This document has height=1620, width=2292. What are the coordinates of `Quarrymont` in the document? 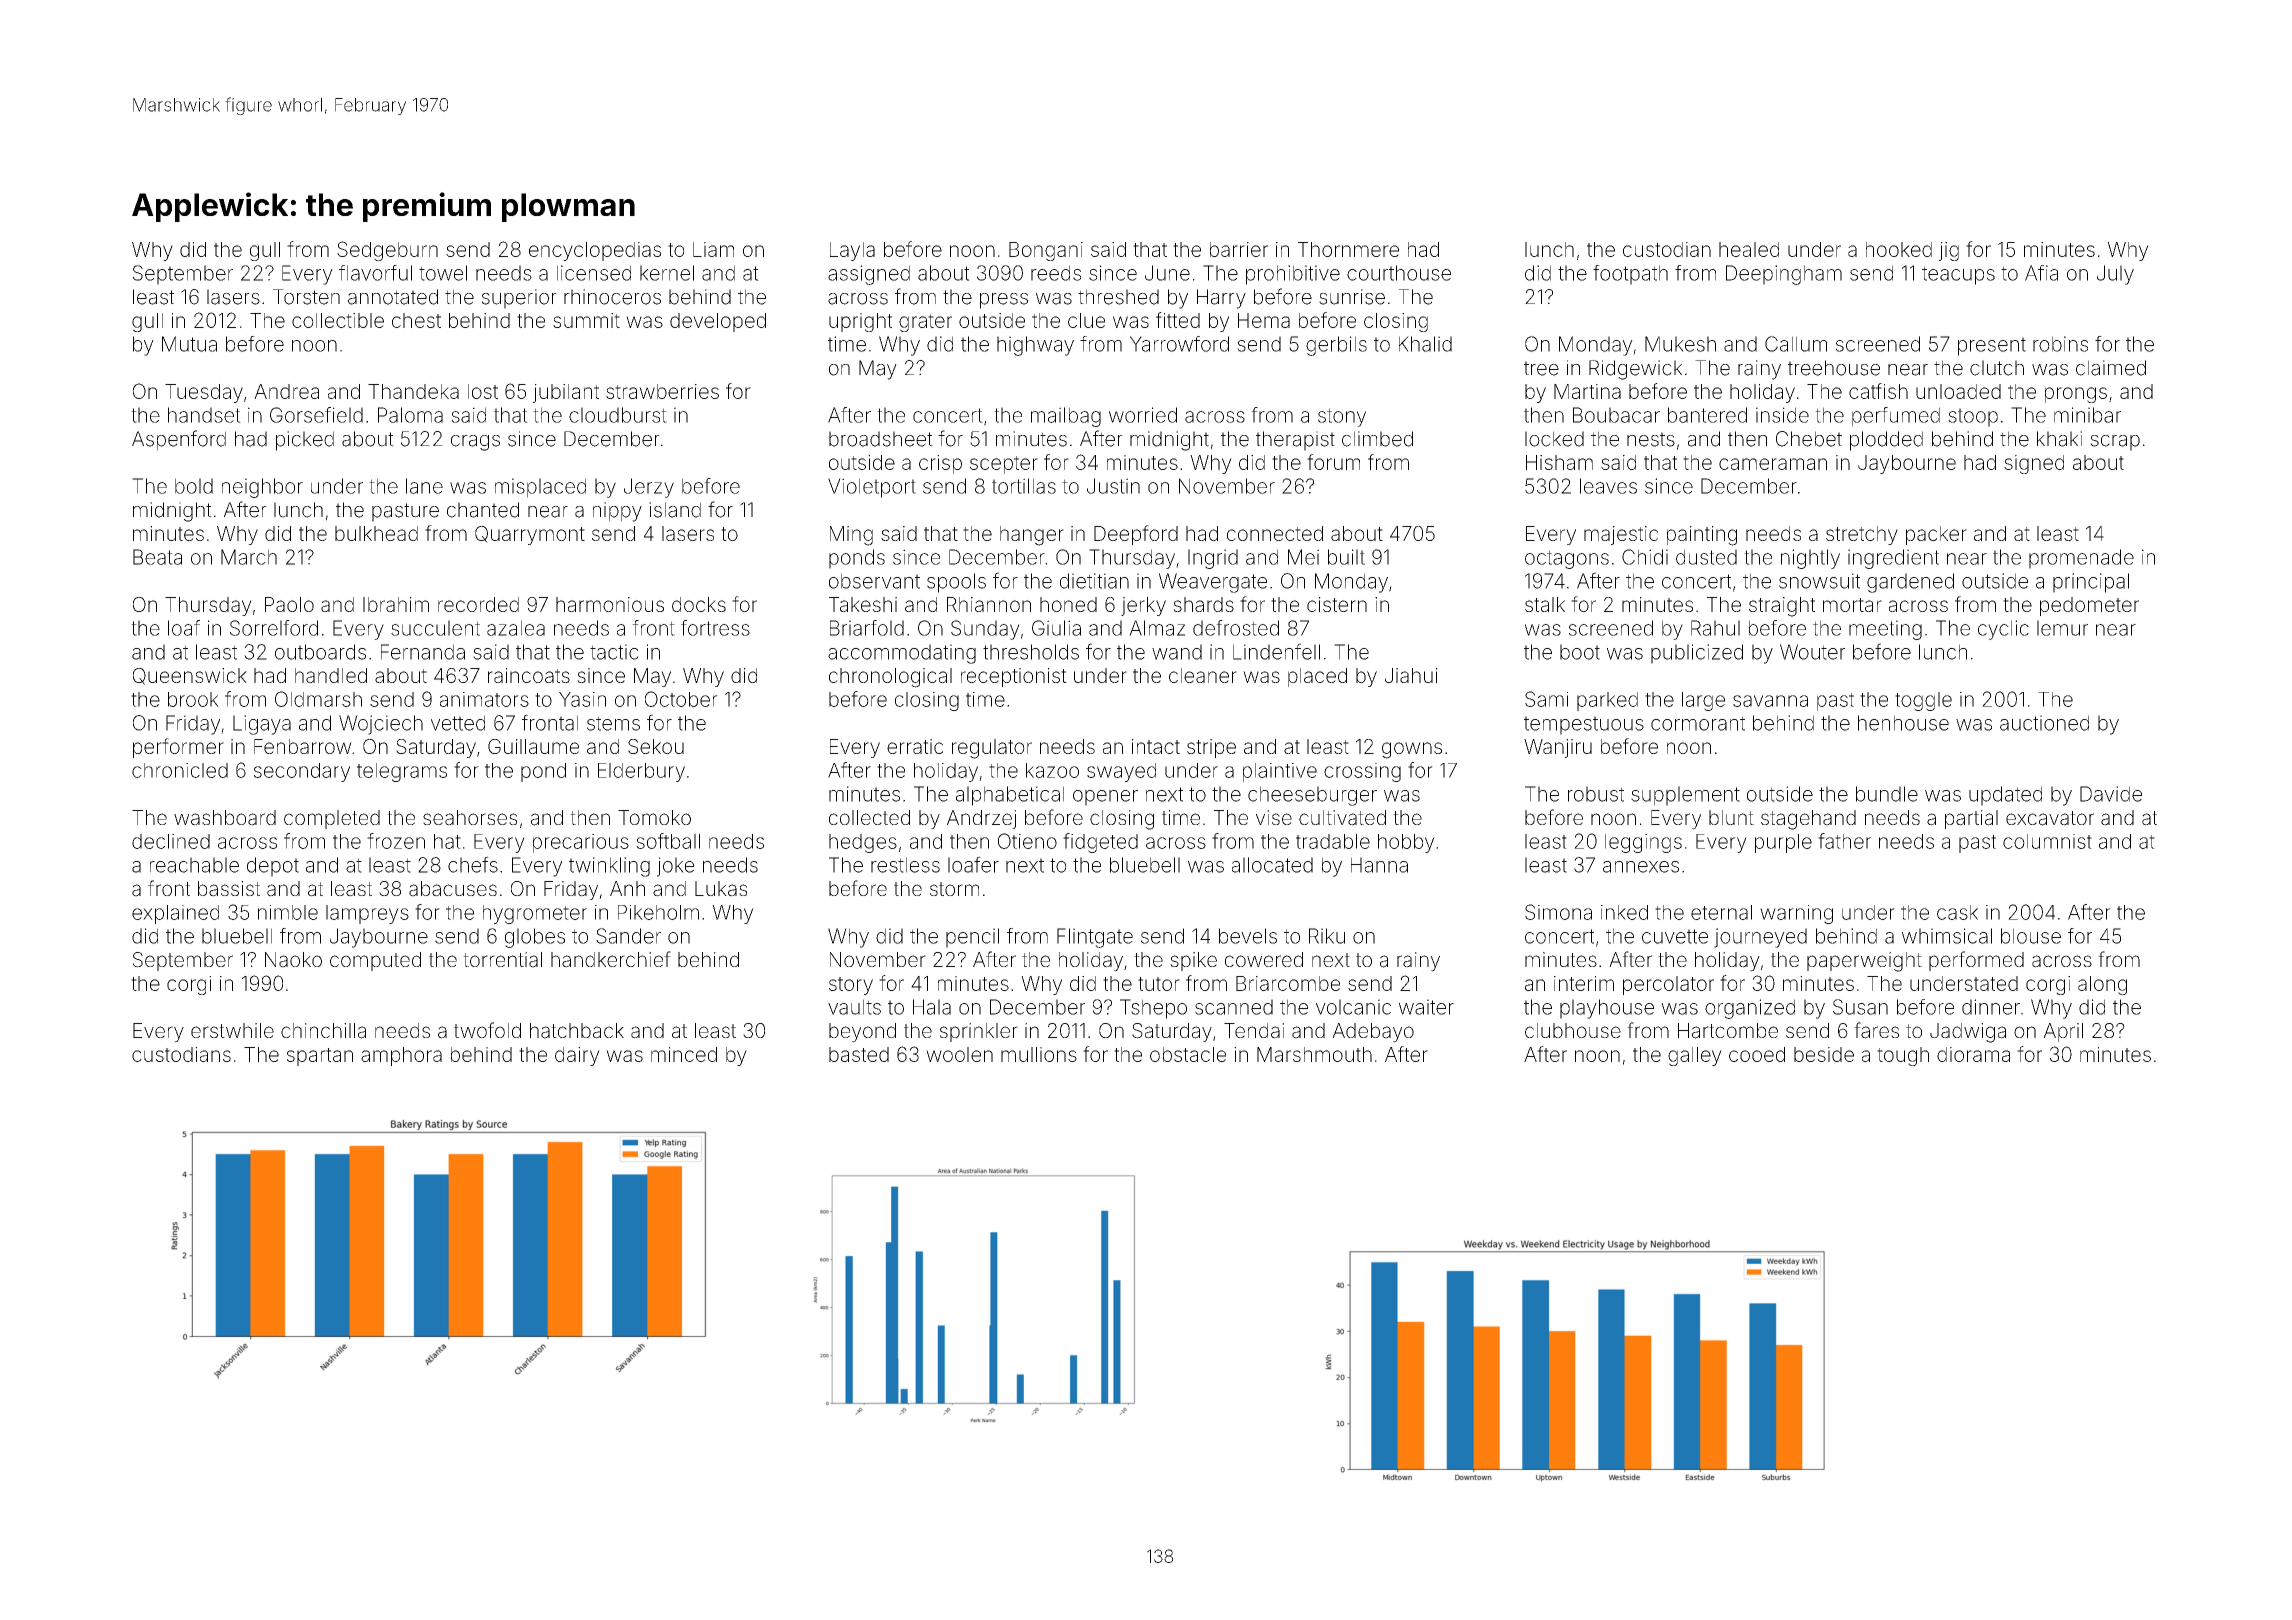 It's located at (530, 535).
